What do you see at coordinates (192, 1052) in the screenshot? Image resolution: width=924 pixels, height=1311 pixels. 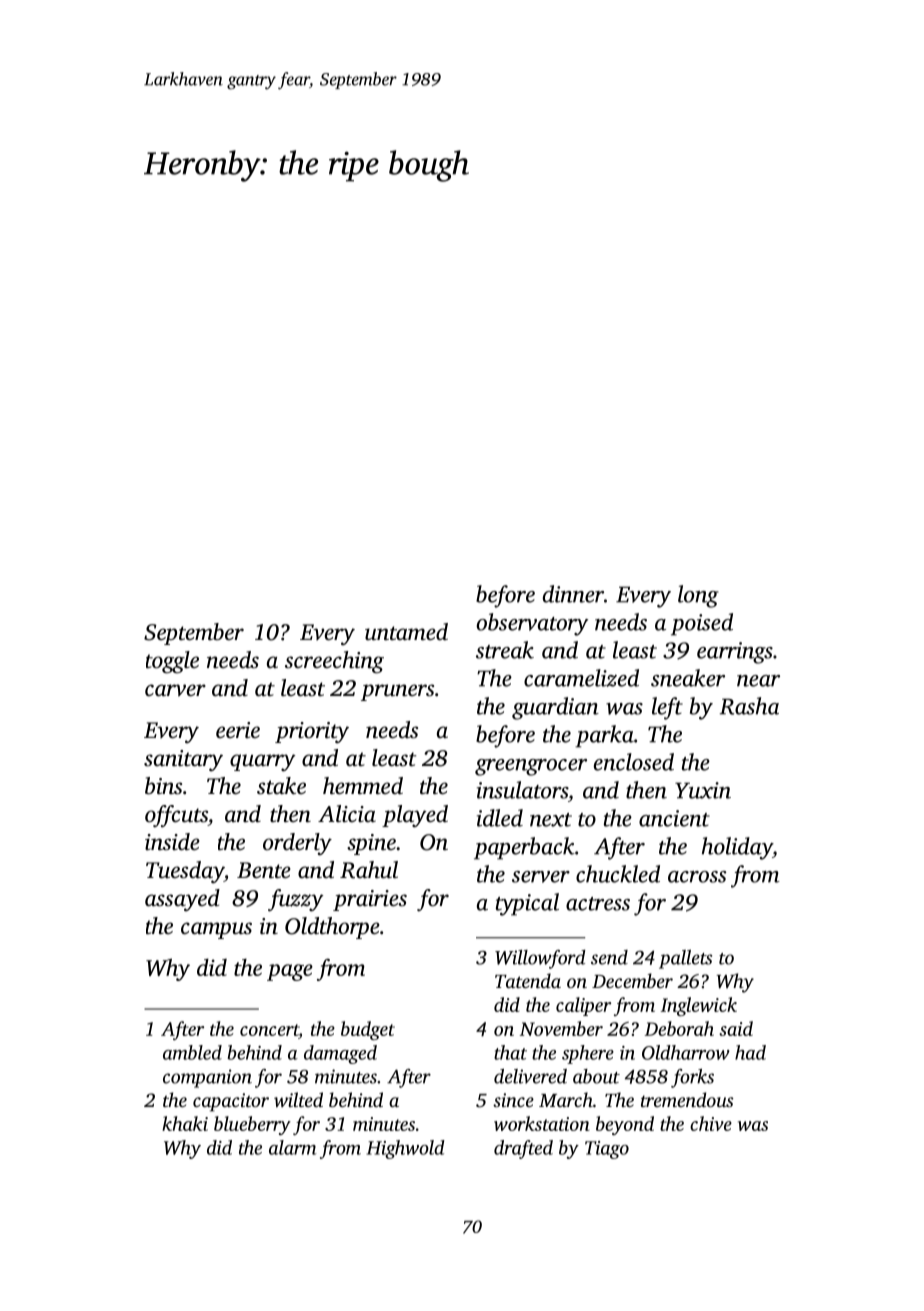 I see `ambled` at bounding box center [192, 1052].
